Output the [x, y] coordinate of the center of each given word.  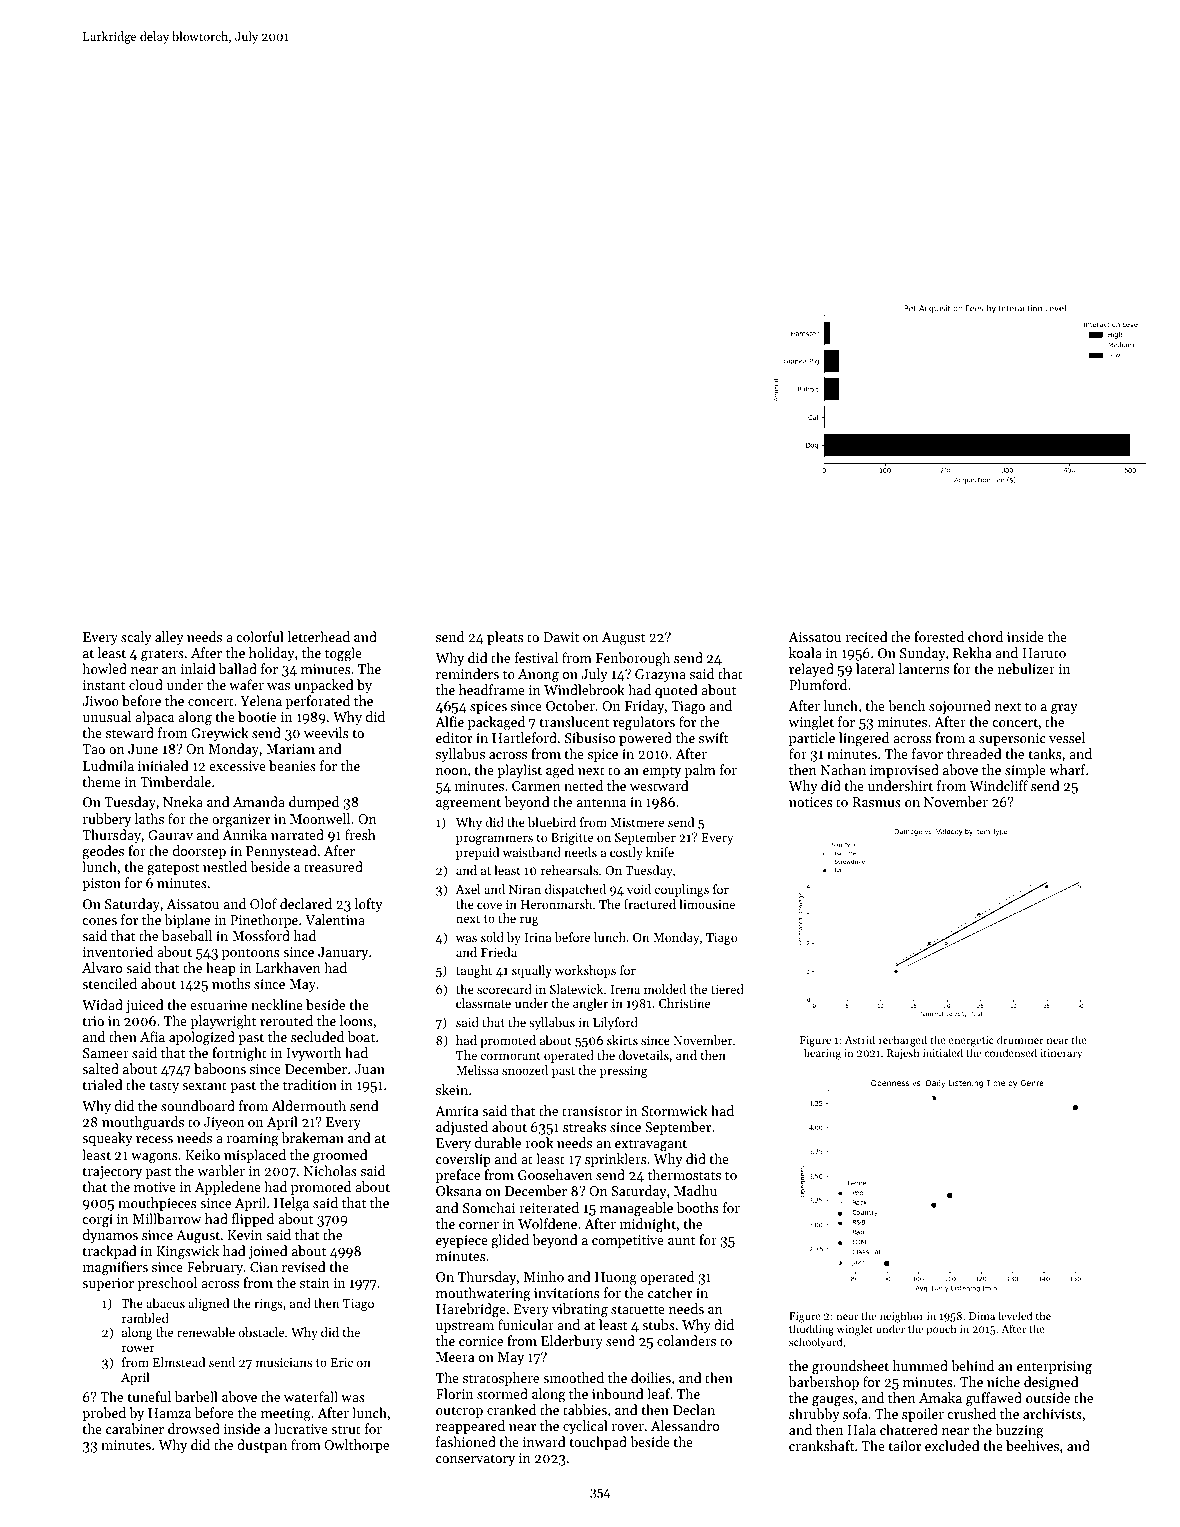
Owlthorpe [356, 1446]
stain [315, 1283]
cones [99, 921]
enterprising [1054, 1368]
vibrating [580, 1310]
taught [474, 971]
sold [492, 937]
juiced [145, 1006]
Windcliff [999, 785]
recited [867, 636]
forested [939, 636]
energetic [971, 1041]
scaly [136, 638]
